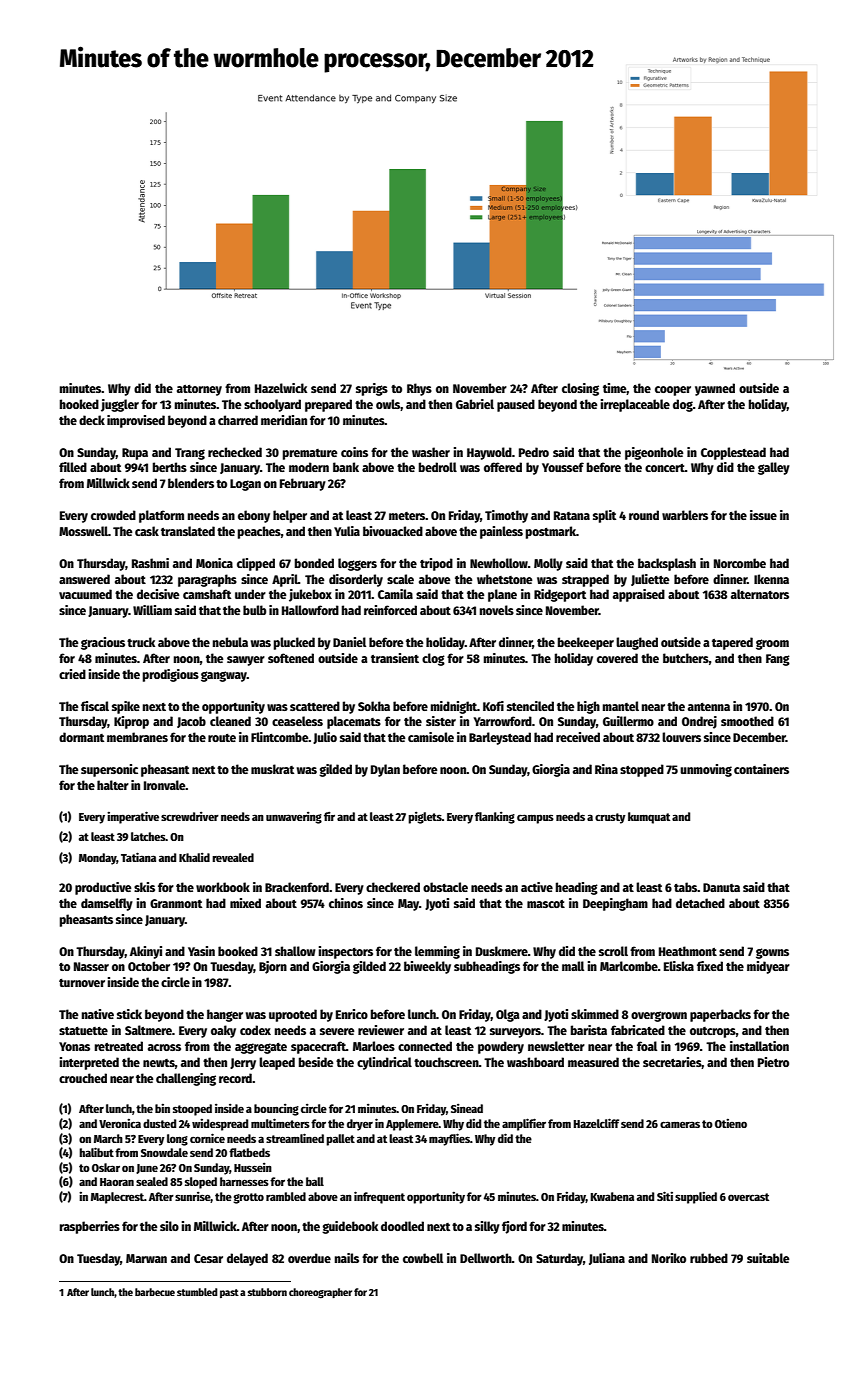  What do you see at coordinates (437, 952) in the document?
I see `lemming` at bounding box center [437, 952].
